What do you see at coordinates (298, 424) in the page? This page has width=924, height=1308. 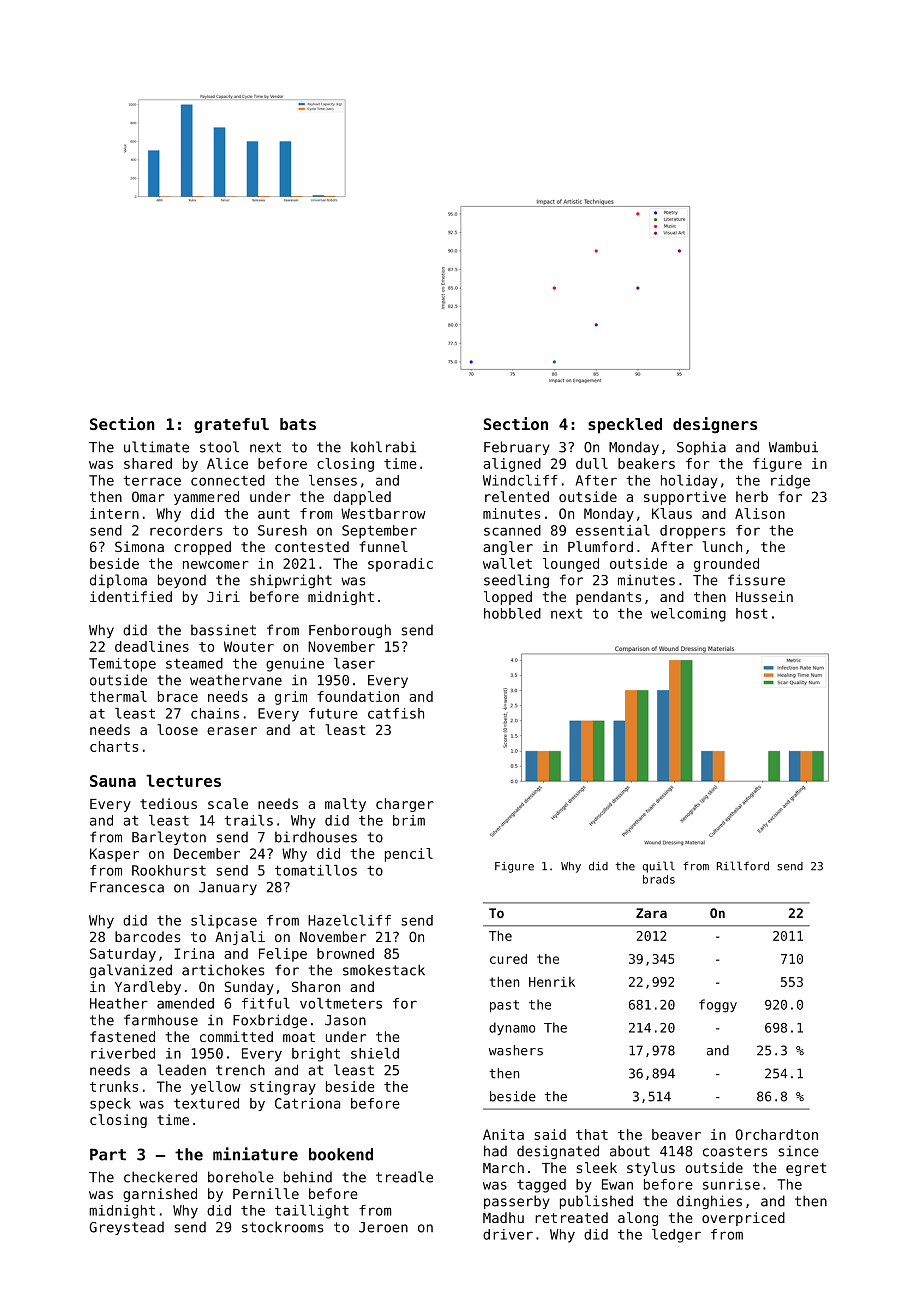 I see `bats` at bounding box center [298, 424].
